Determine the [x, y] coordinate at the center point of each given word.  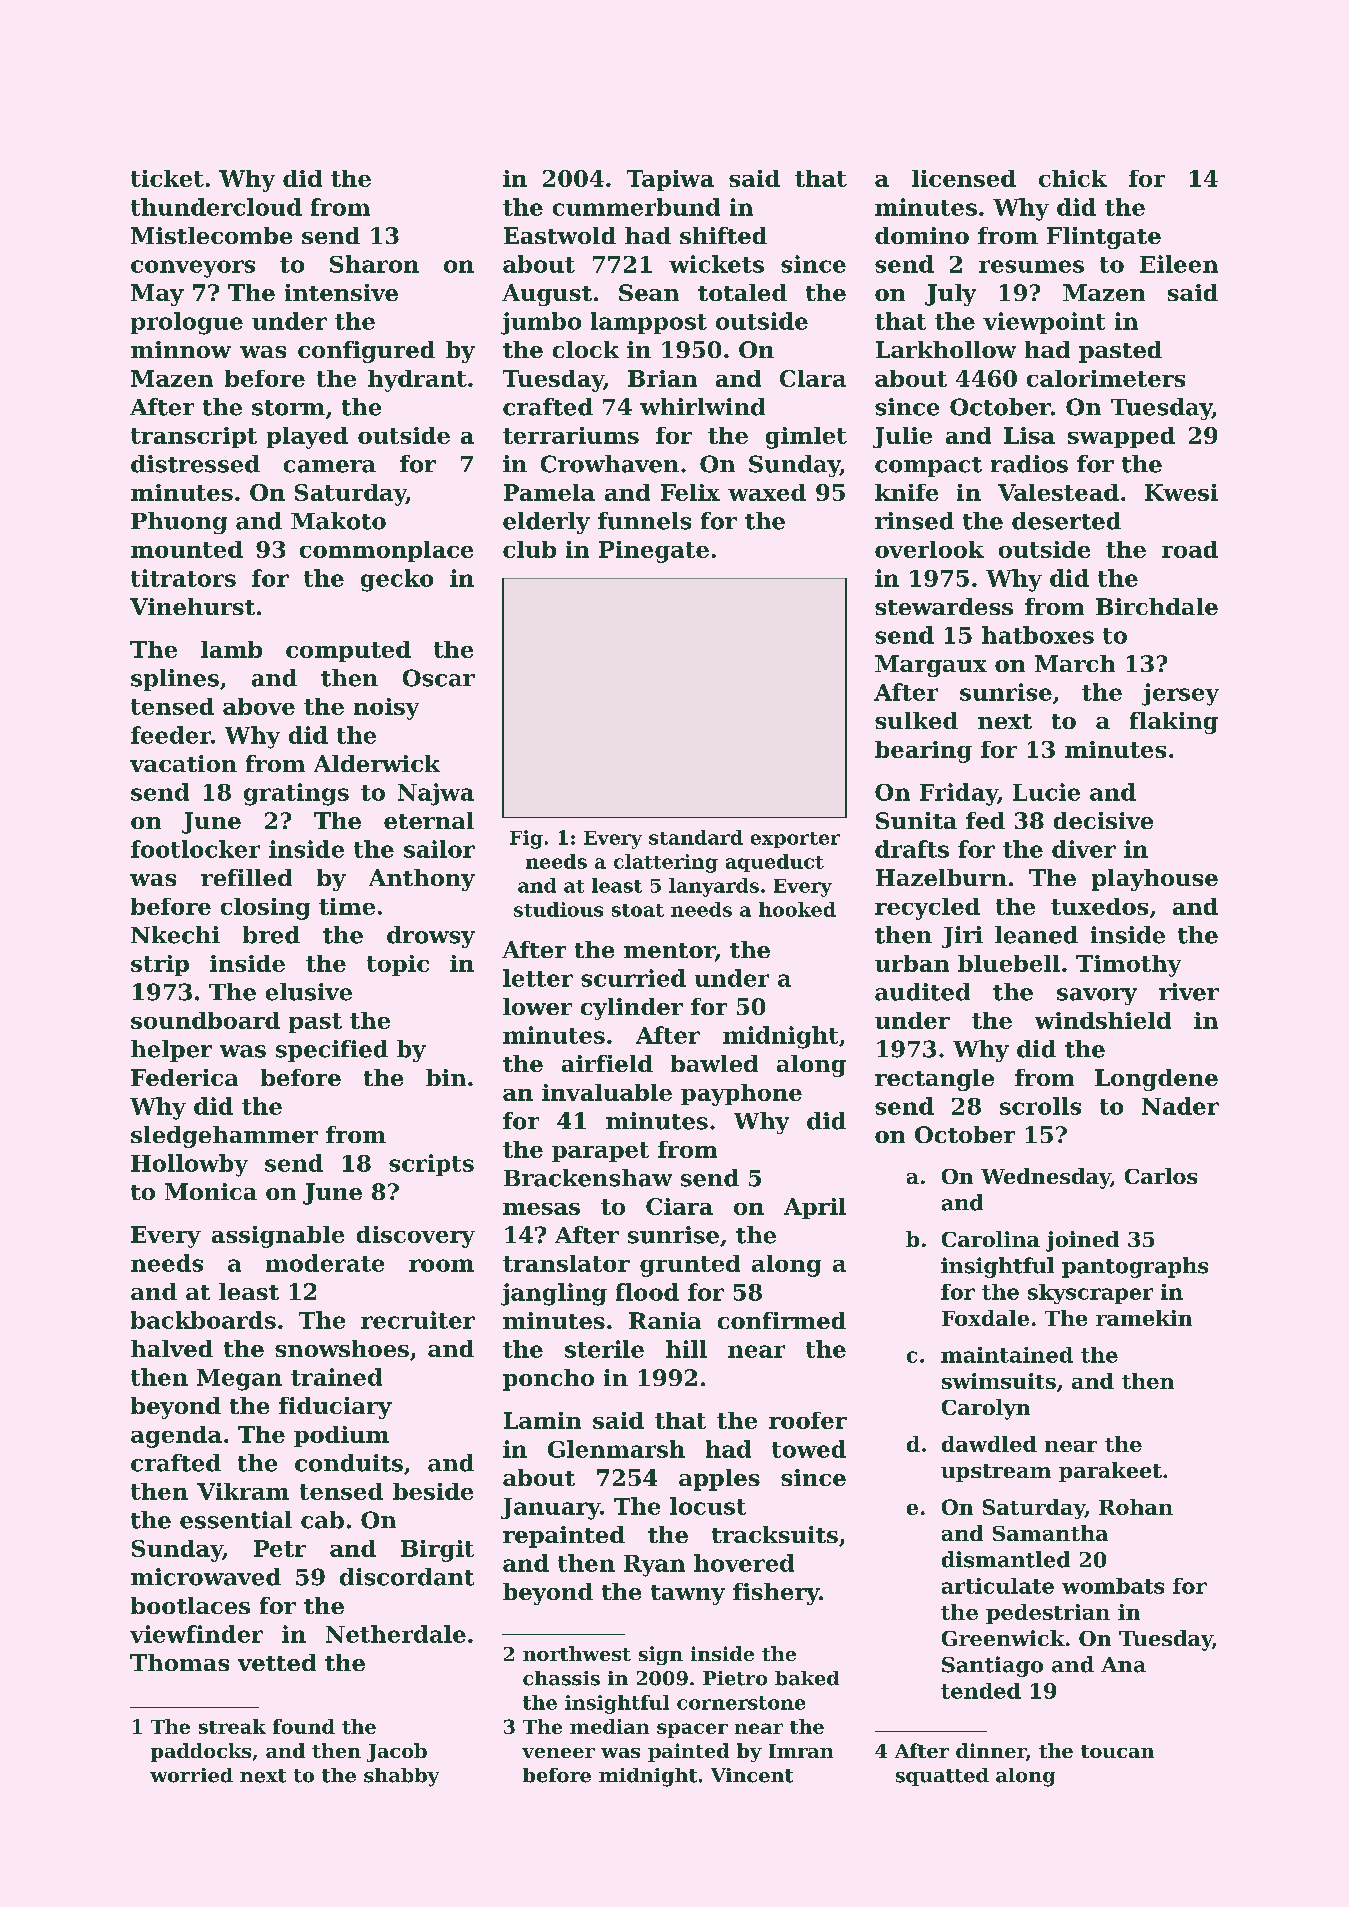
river [1189, 992]
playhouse [1155, 880]
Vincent [752, 1775]
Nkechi [175, 935]
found [304, 1726]
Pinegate [654, 552]
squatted [942, 1777]
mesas [541, 1209]
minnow [181, 349]
